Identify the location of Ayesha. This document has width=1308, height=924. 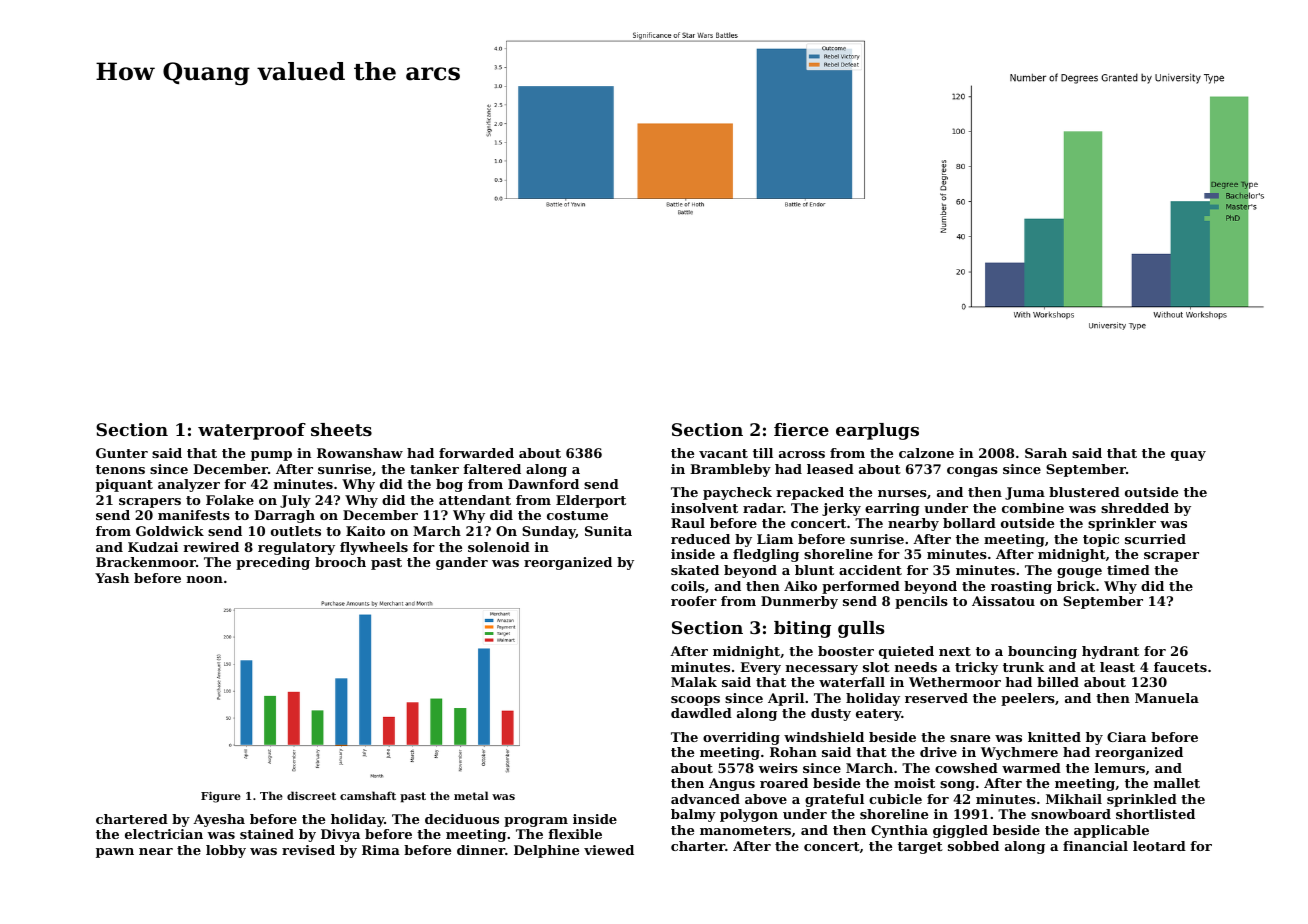
(219, 820).
